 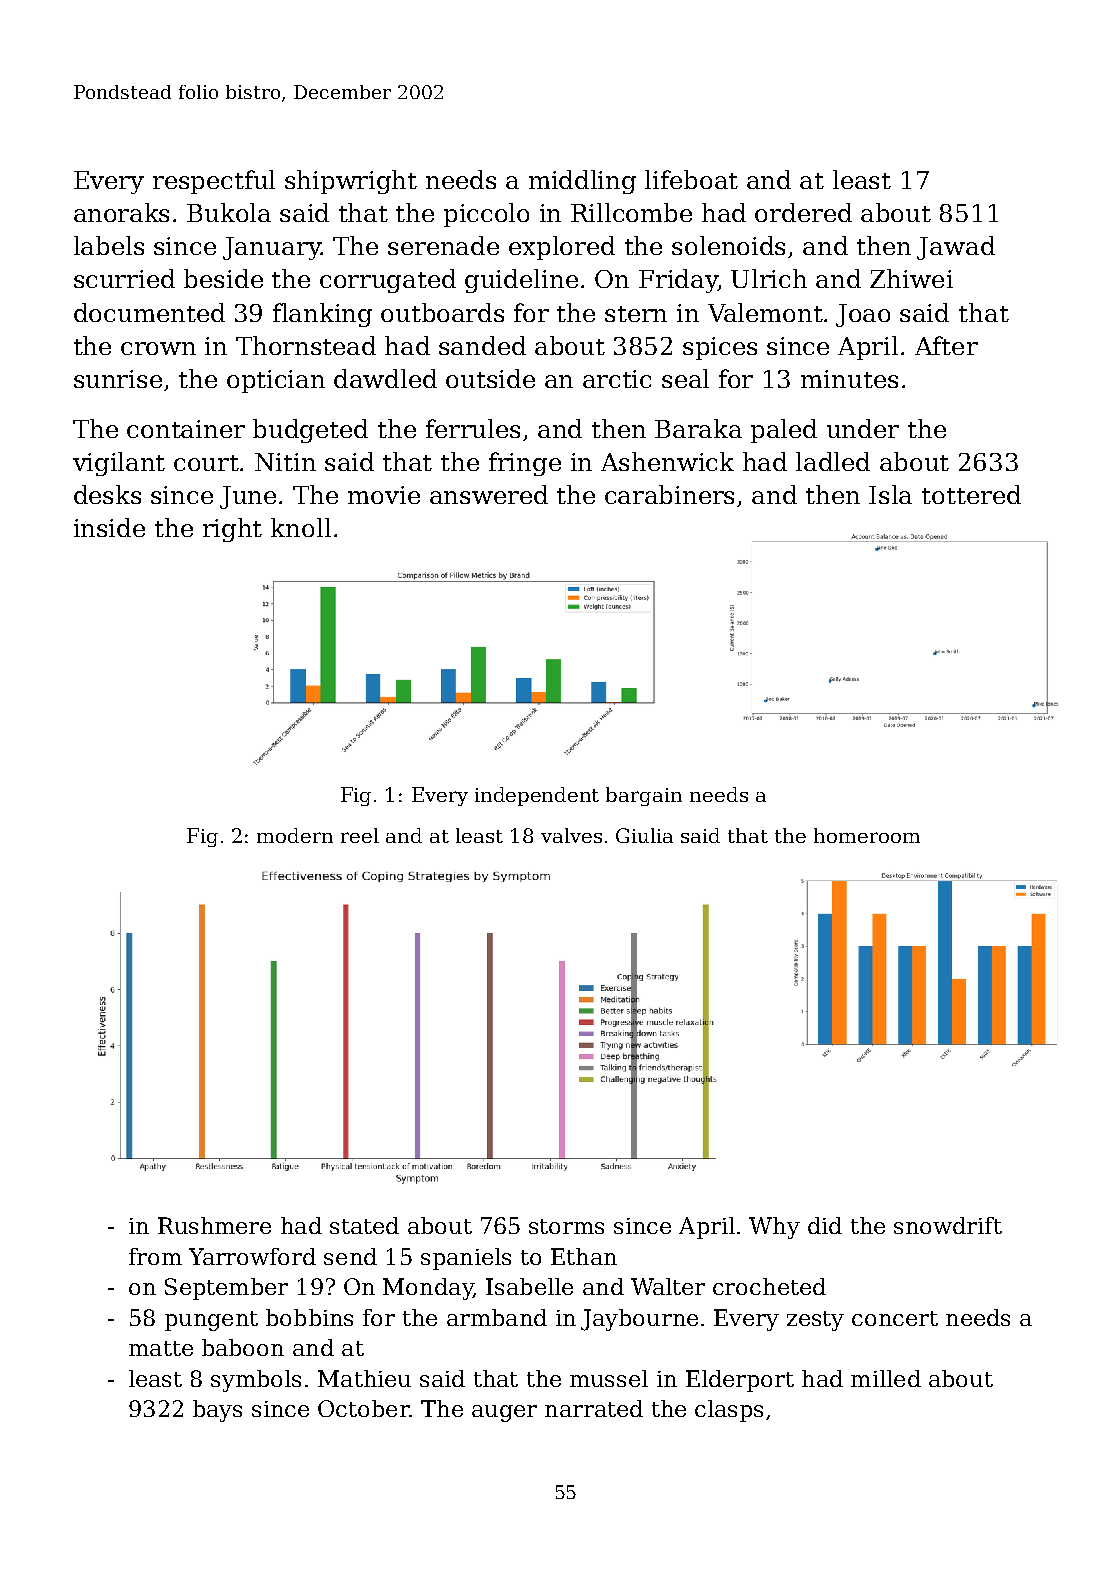 I want to click on homeroom, so click(x=867, y=835).
